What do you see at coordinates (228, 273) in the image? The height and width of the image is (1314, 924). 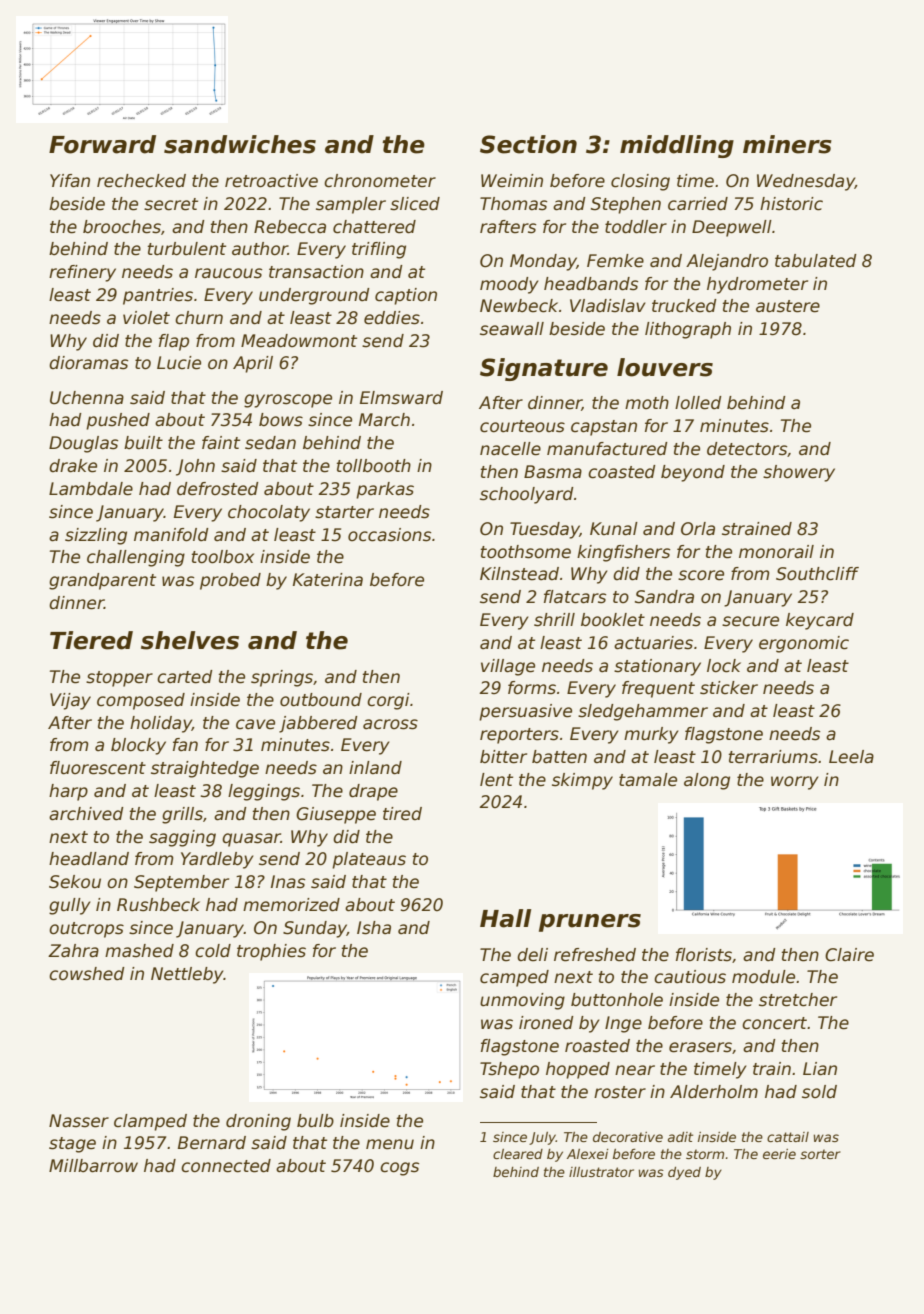 I see `raucous` at bounding box center [228, 273].
